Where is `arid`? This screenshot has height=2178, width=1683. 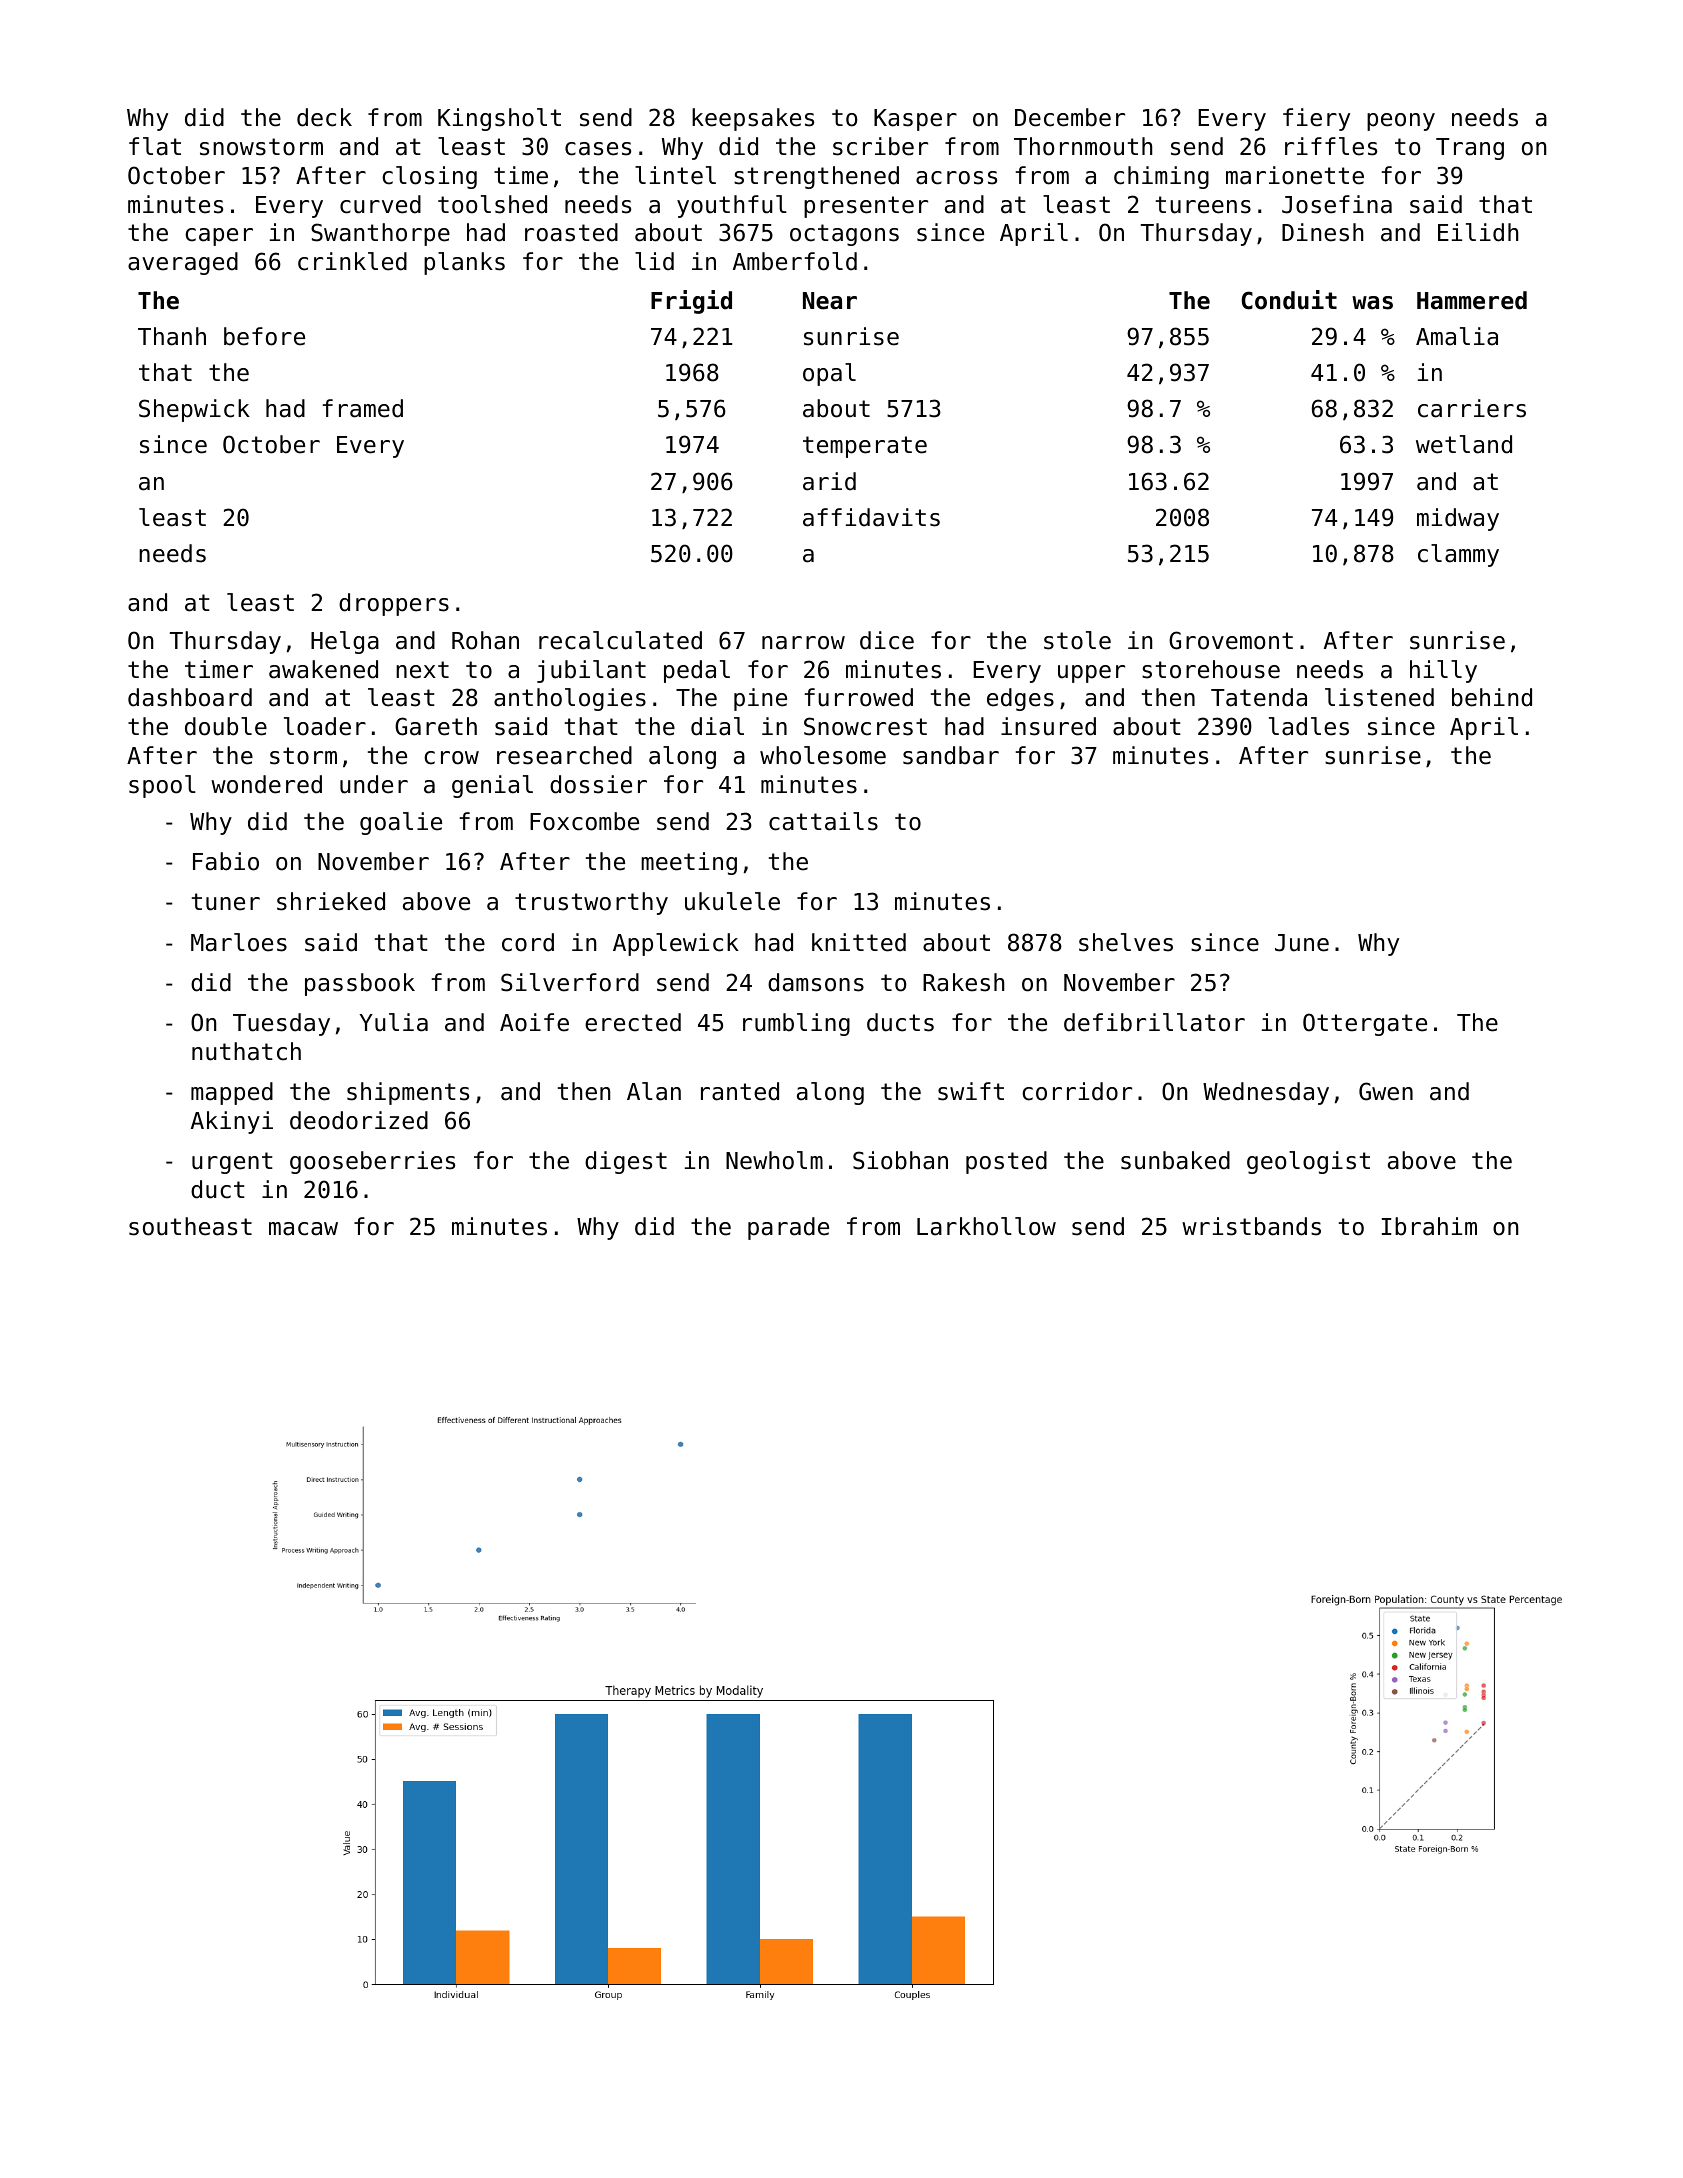 arid is located at coordinates (829, 481).
